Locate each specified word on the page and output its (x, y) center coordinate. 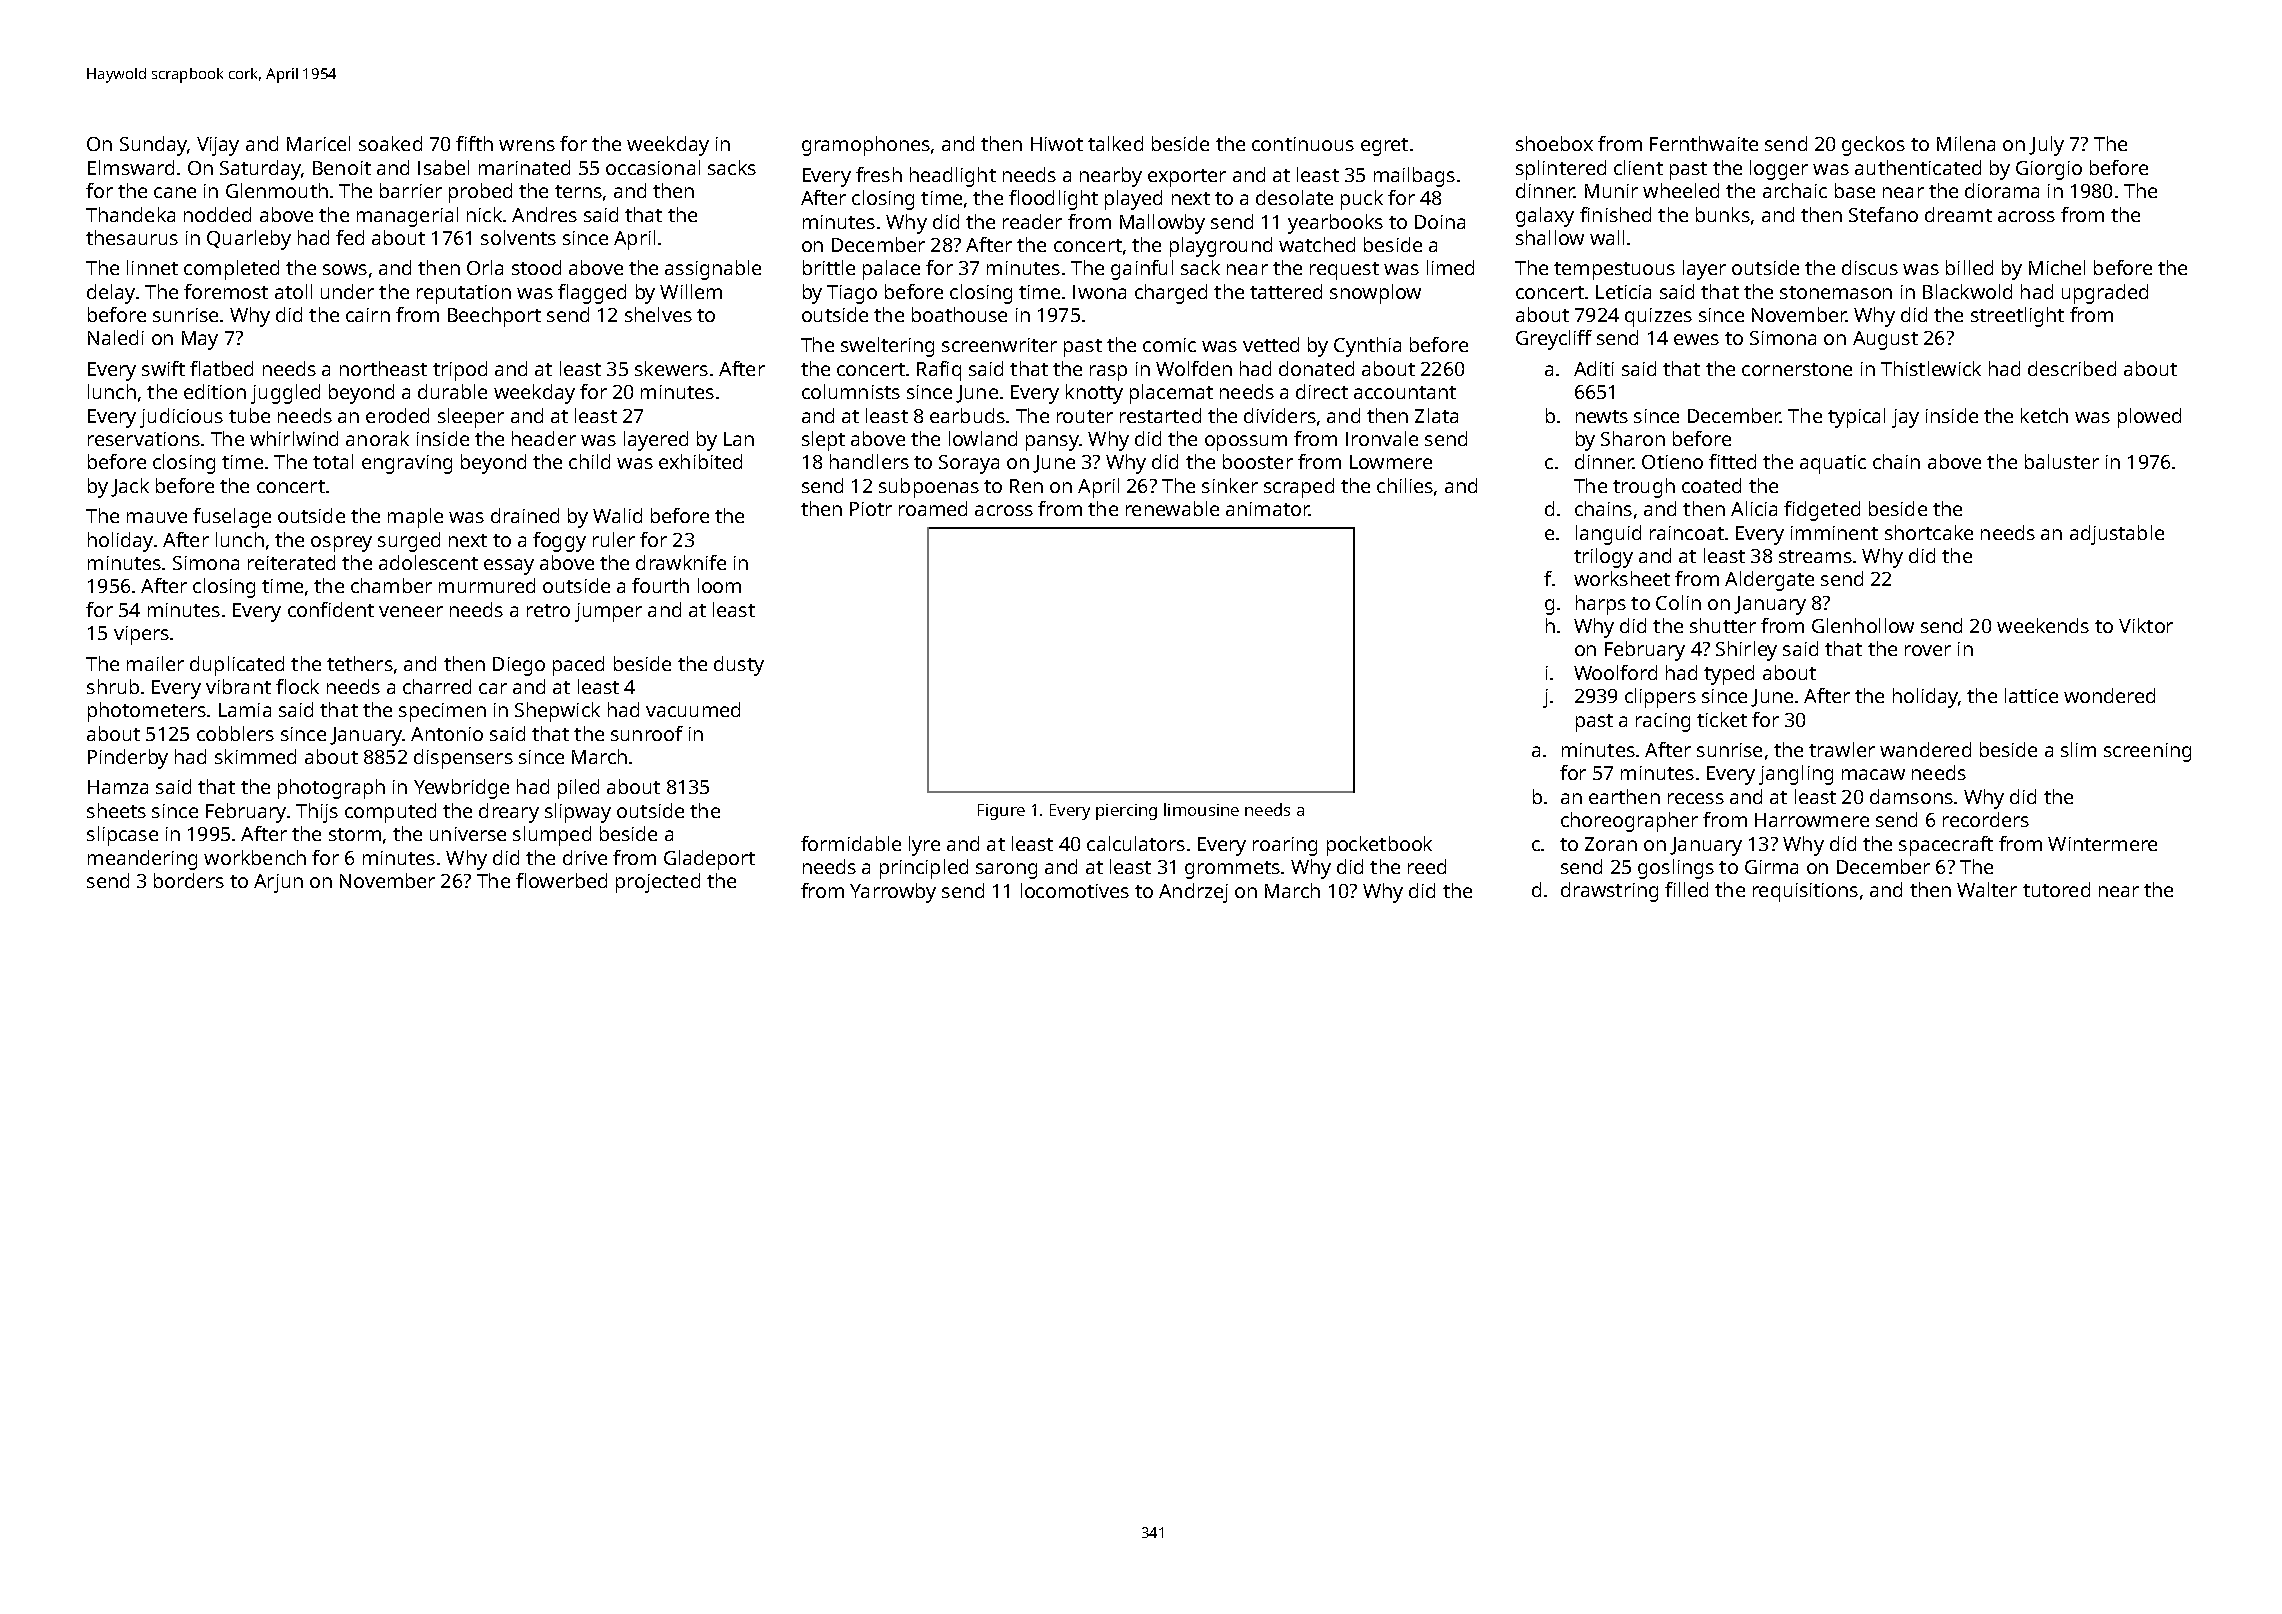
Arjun (278, 883)
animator (1267, 509)
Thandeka (130, 214)
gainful (1142, 270)
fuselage (232, 518)
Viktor (2146, 625)
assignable (713, 270)
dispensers (463, 759)
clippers (1660, 698)
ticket (1722, 719)
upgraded (2105, 294)
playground (1221, 247)
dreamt (1958, 214)
